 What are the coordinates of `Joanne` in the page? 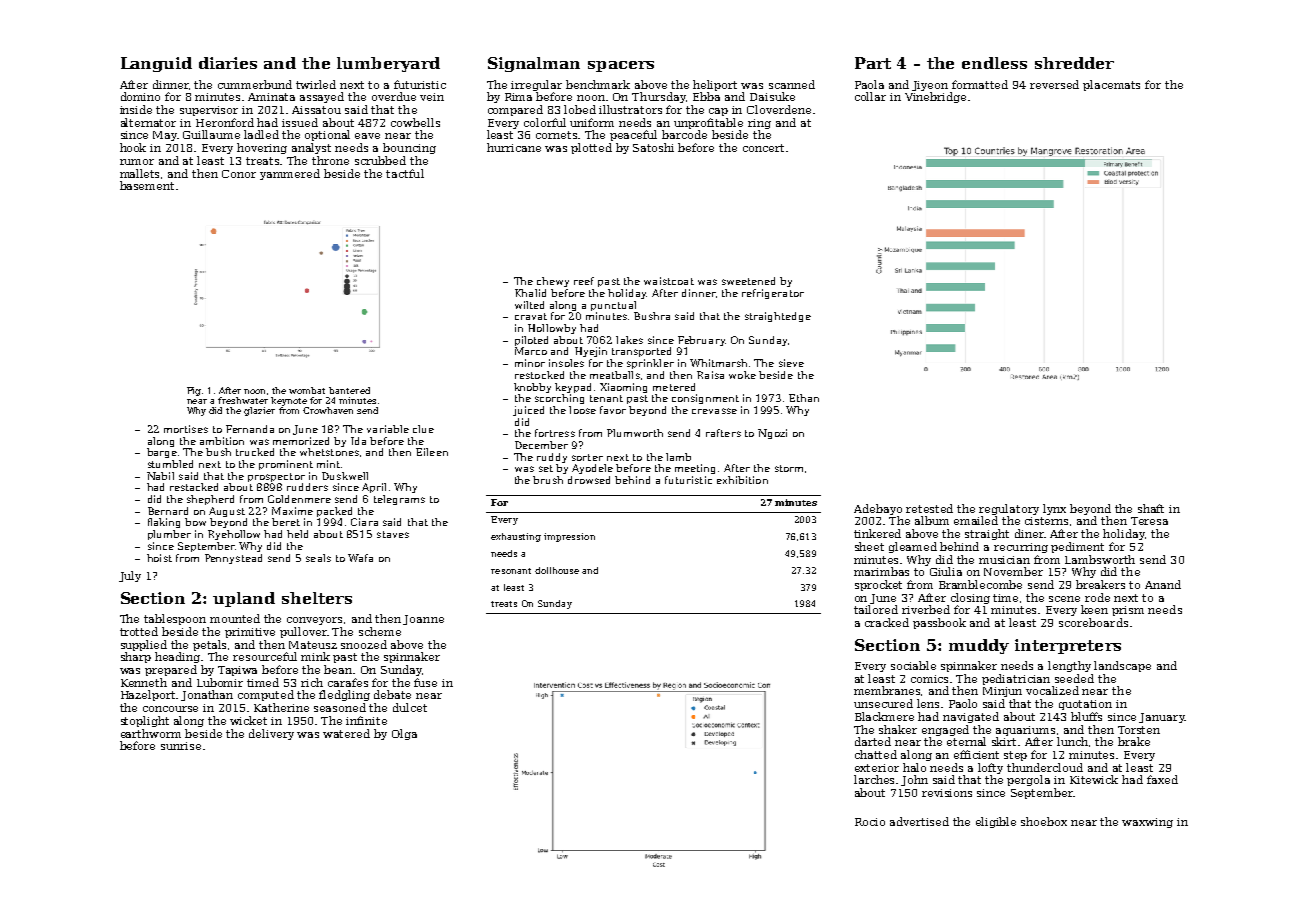 It's located at (423, 620).
